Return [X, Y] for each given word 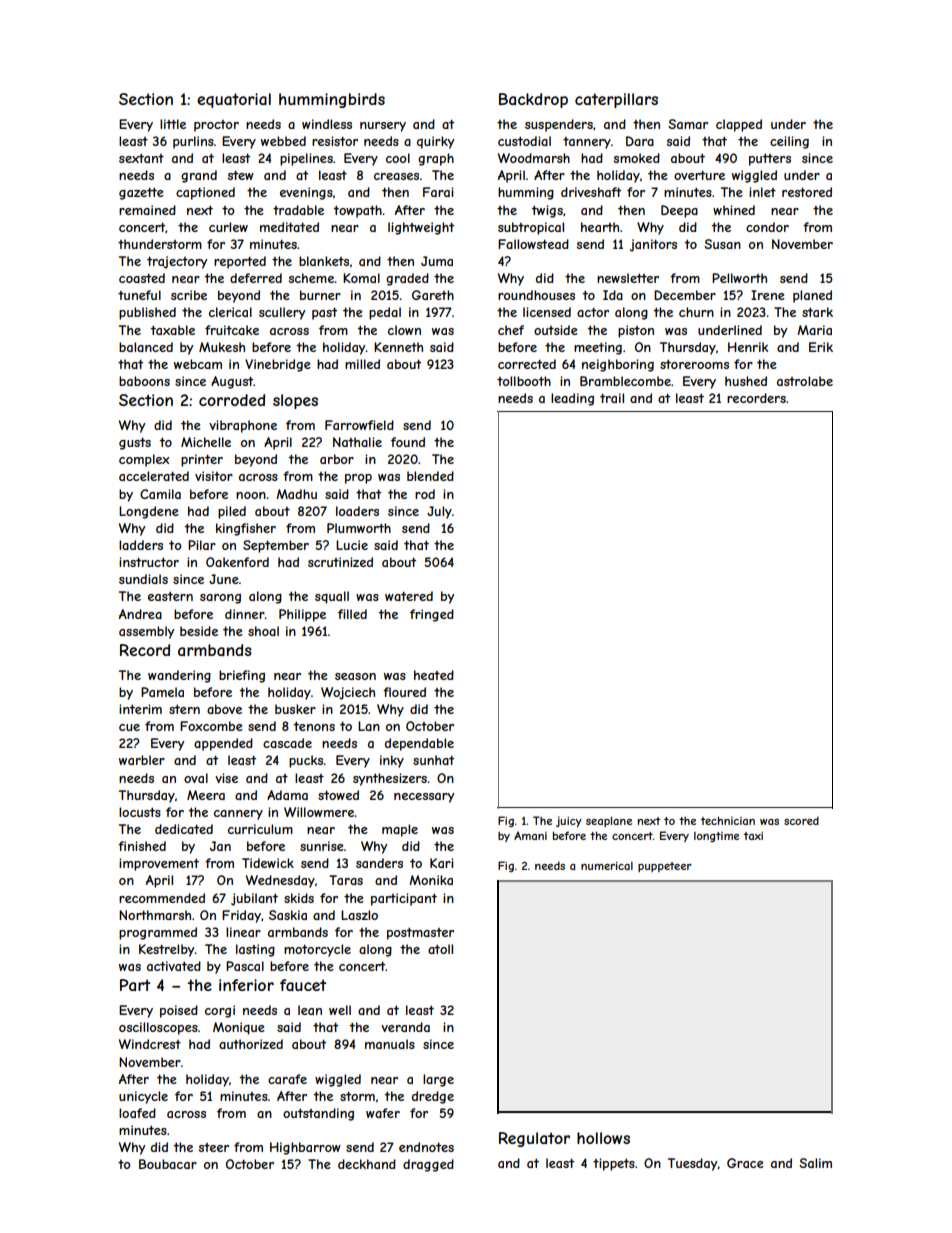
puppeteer [665, 867]
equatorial [234, 100]
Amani [530, 835]
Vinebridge [278, 365]
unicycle [143, 1097]
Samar [688, 124]
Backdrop [533, 100]
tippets [614, 1164]
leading [572, 399]
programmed [158, 933]
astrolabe [805, 381]
